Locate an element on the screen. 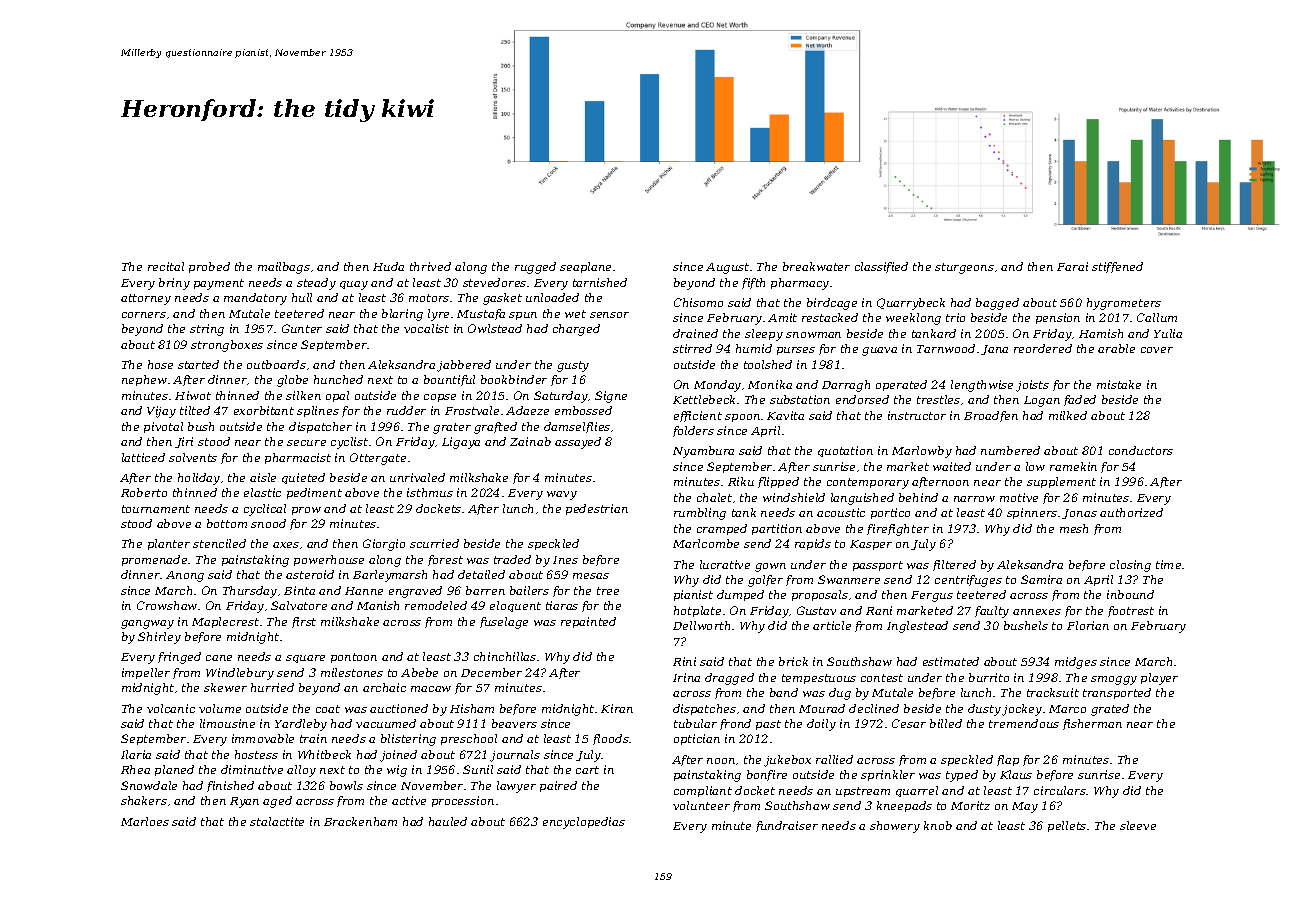 This screenshot has height=924, width=1308. aged is located at coordinates (277, 802).
